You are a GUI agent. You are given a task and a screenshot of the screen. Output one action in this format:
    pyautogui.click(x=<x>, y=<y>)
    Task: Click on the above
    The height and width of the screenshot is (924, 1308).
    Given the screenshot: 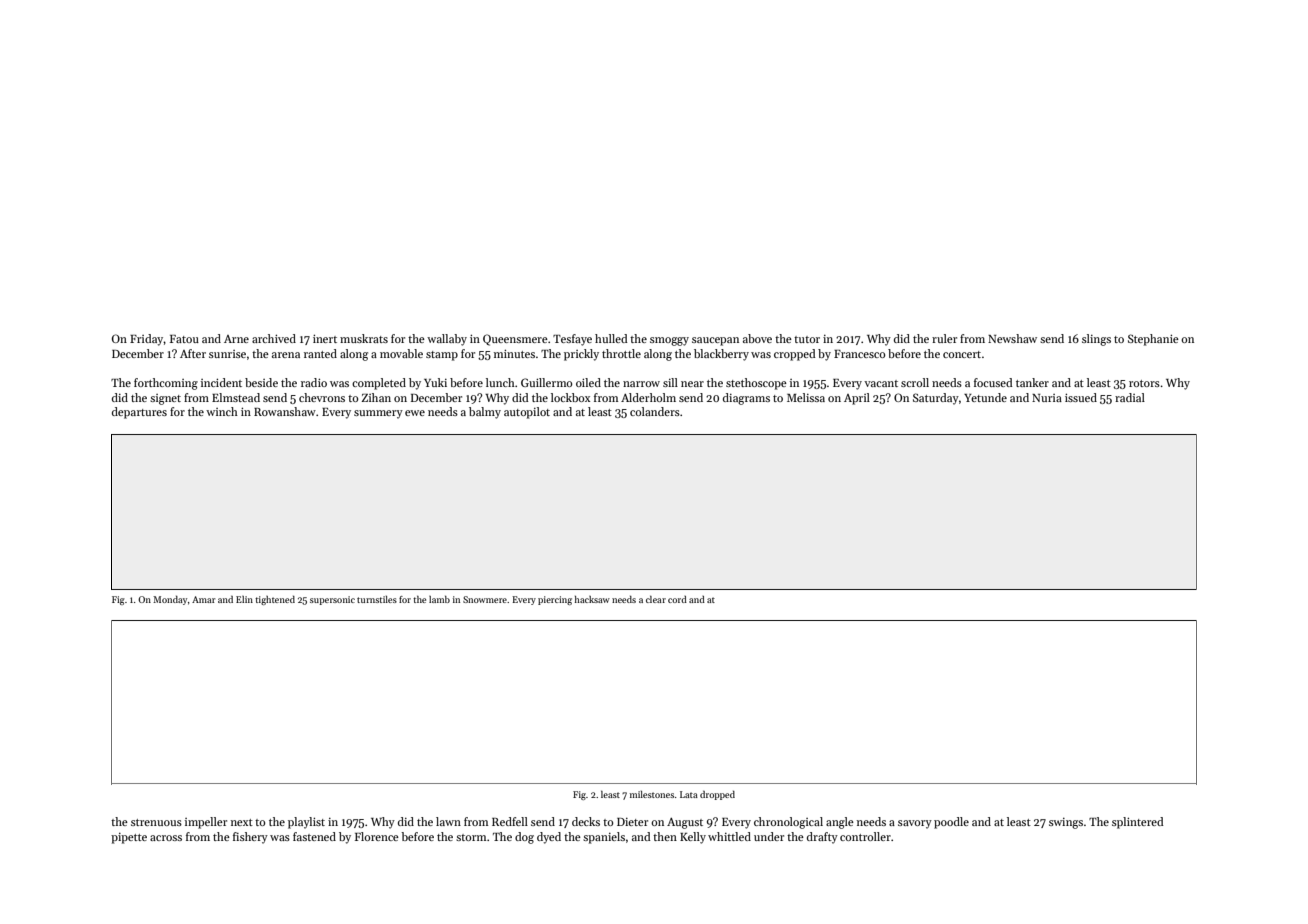 What is the action you would take?
    pyautogui.click(x=757, y=338)
